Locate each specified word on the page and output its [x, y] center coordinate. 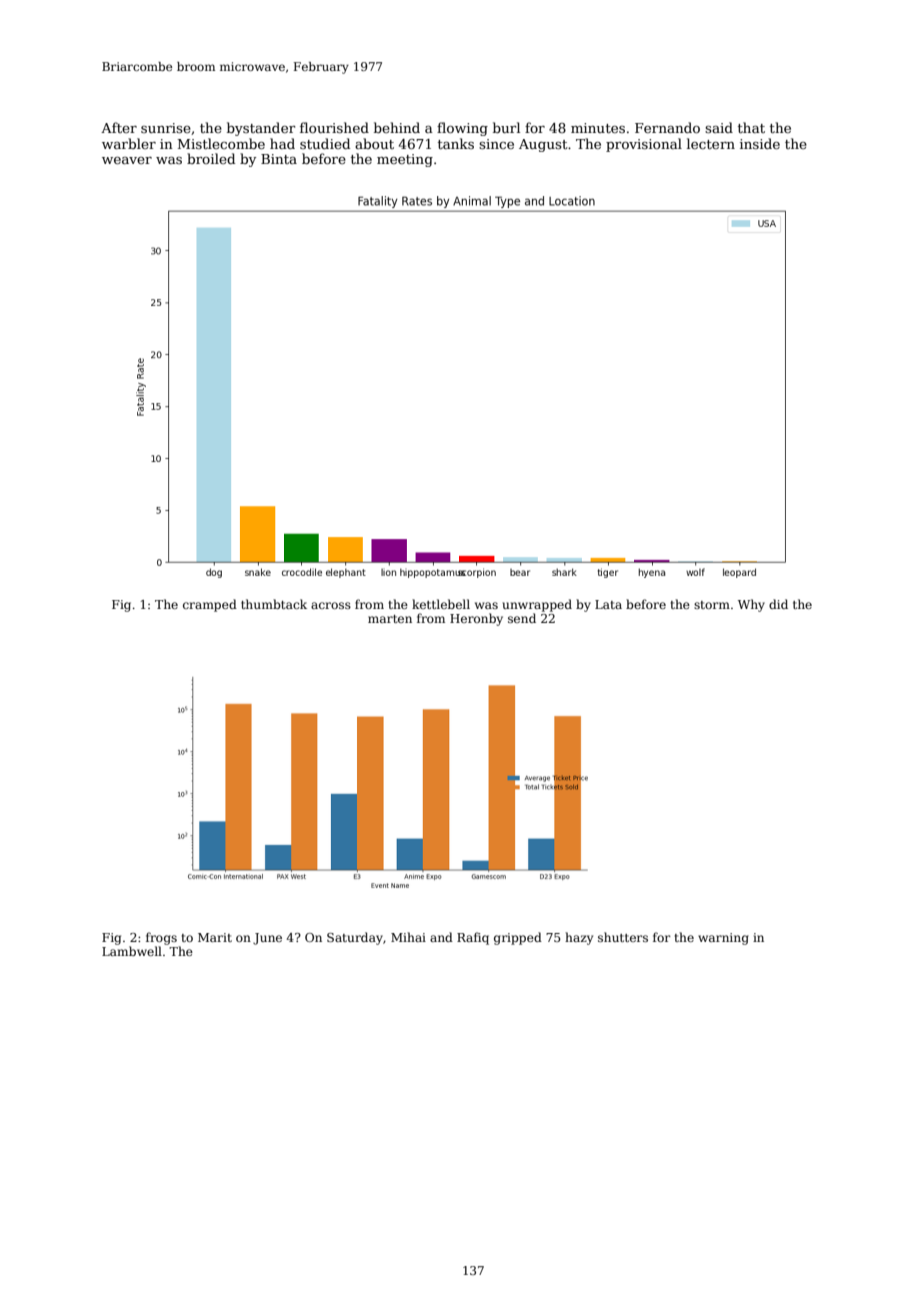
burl [506, 127]
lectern [711, 143]
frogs [161, 938]
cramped [210, 605]
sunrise [166, 128]
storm [712, 605]
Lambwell [132, 951]
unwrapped [537, 605]
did [778, 604]
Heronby [476, 619]
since [496, 144]
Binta [279, 159]
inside [760, 143]
